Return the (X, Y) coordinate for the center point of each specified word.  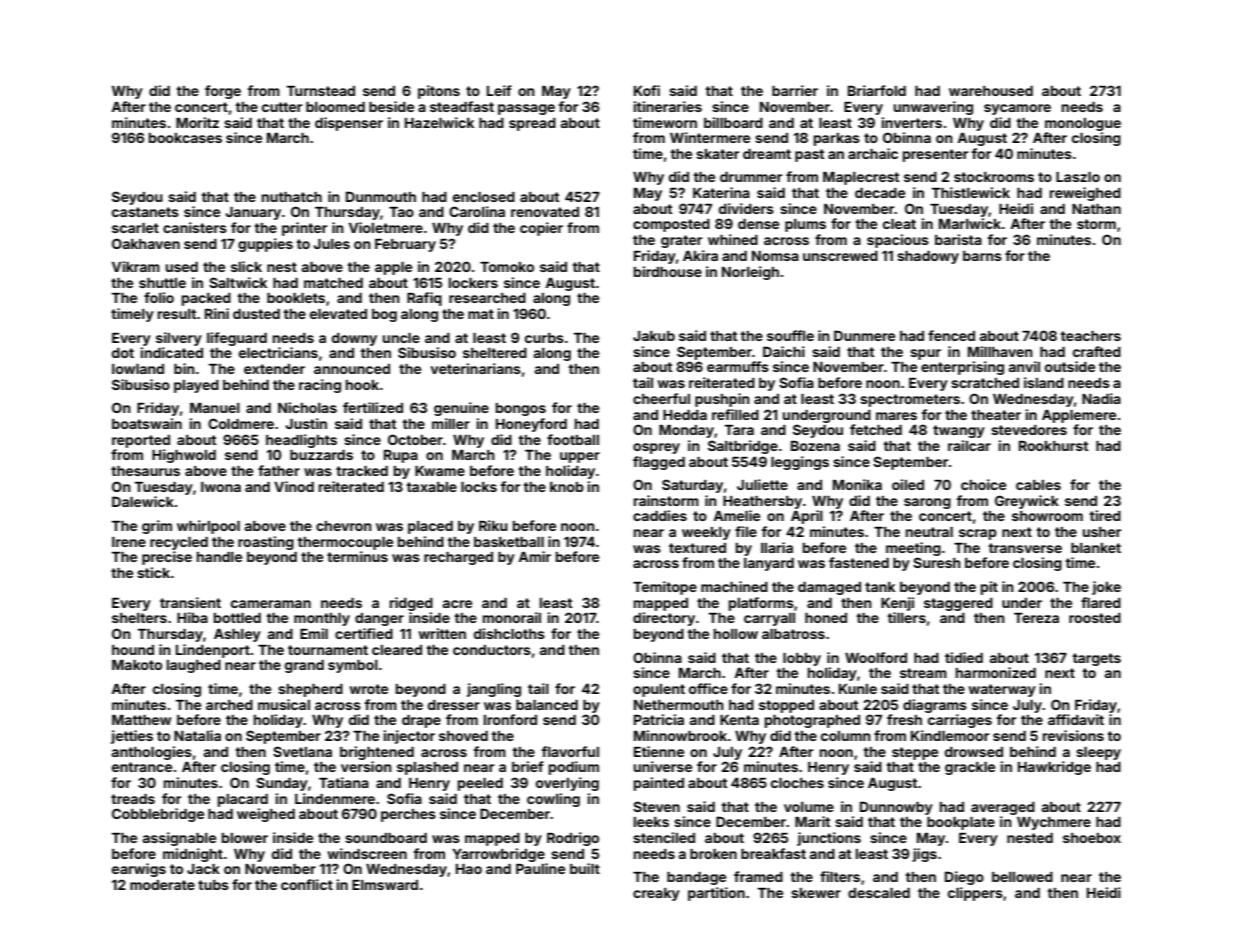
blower (245, 838)
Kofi (647, 90)
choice (983, 484)
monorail (512, 617)
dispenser (349, 124)
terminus (357, 556)
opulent (659, 690)
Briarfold (877, 90)
